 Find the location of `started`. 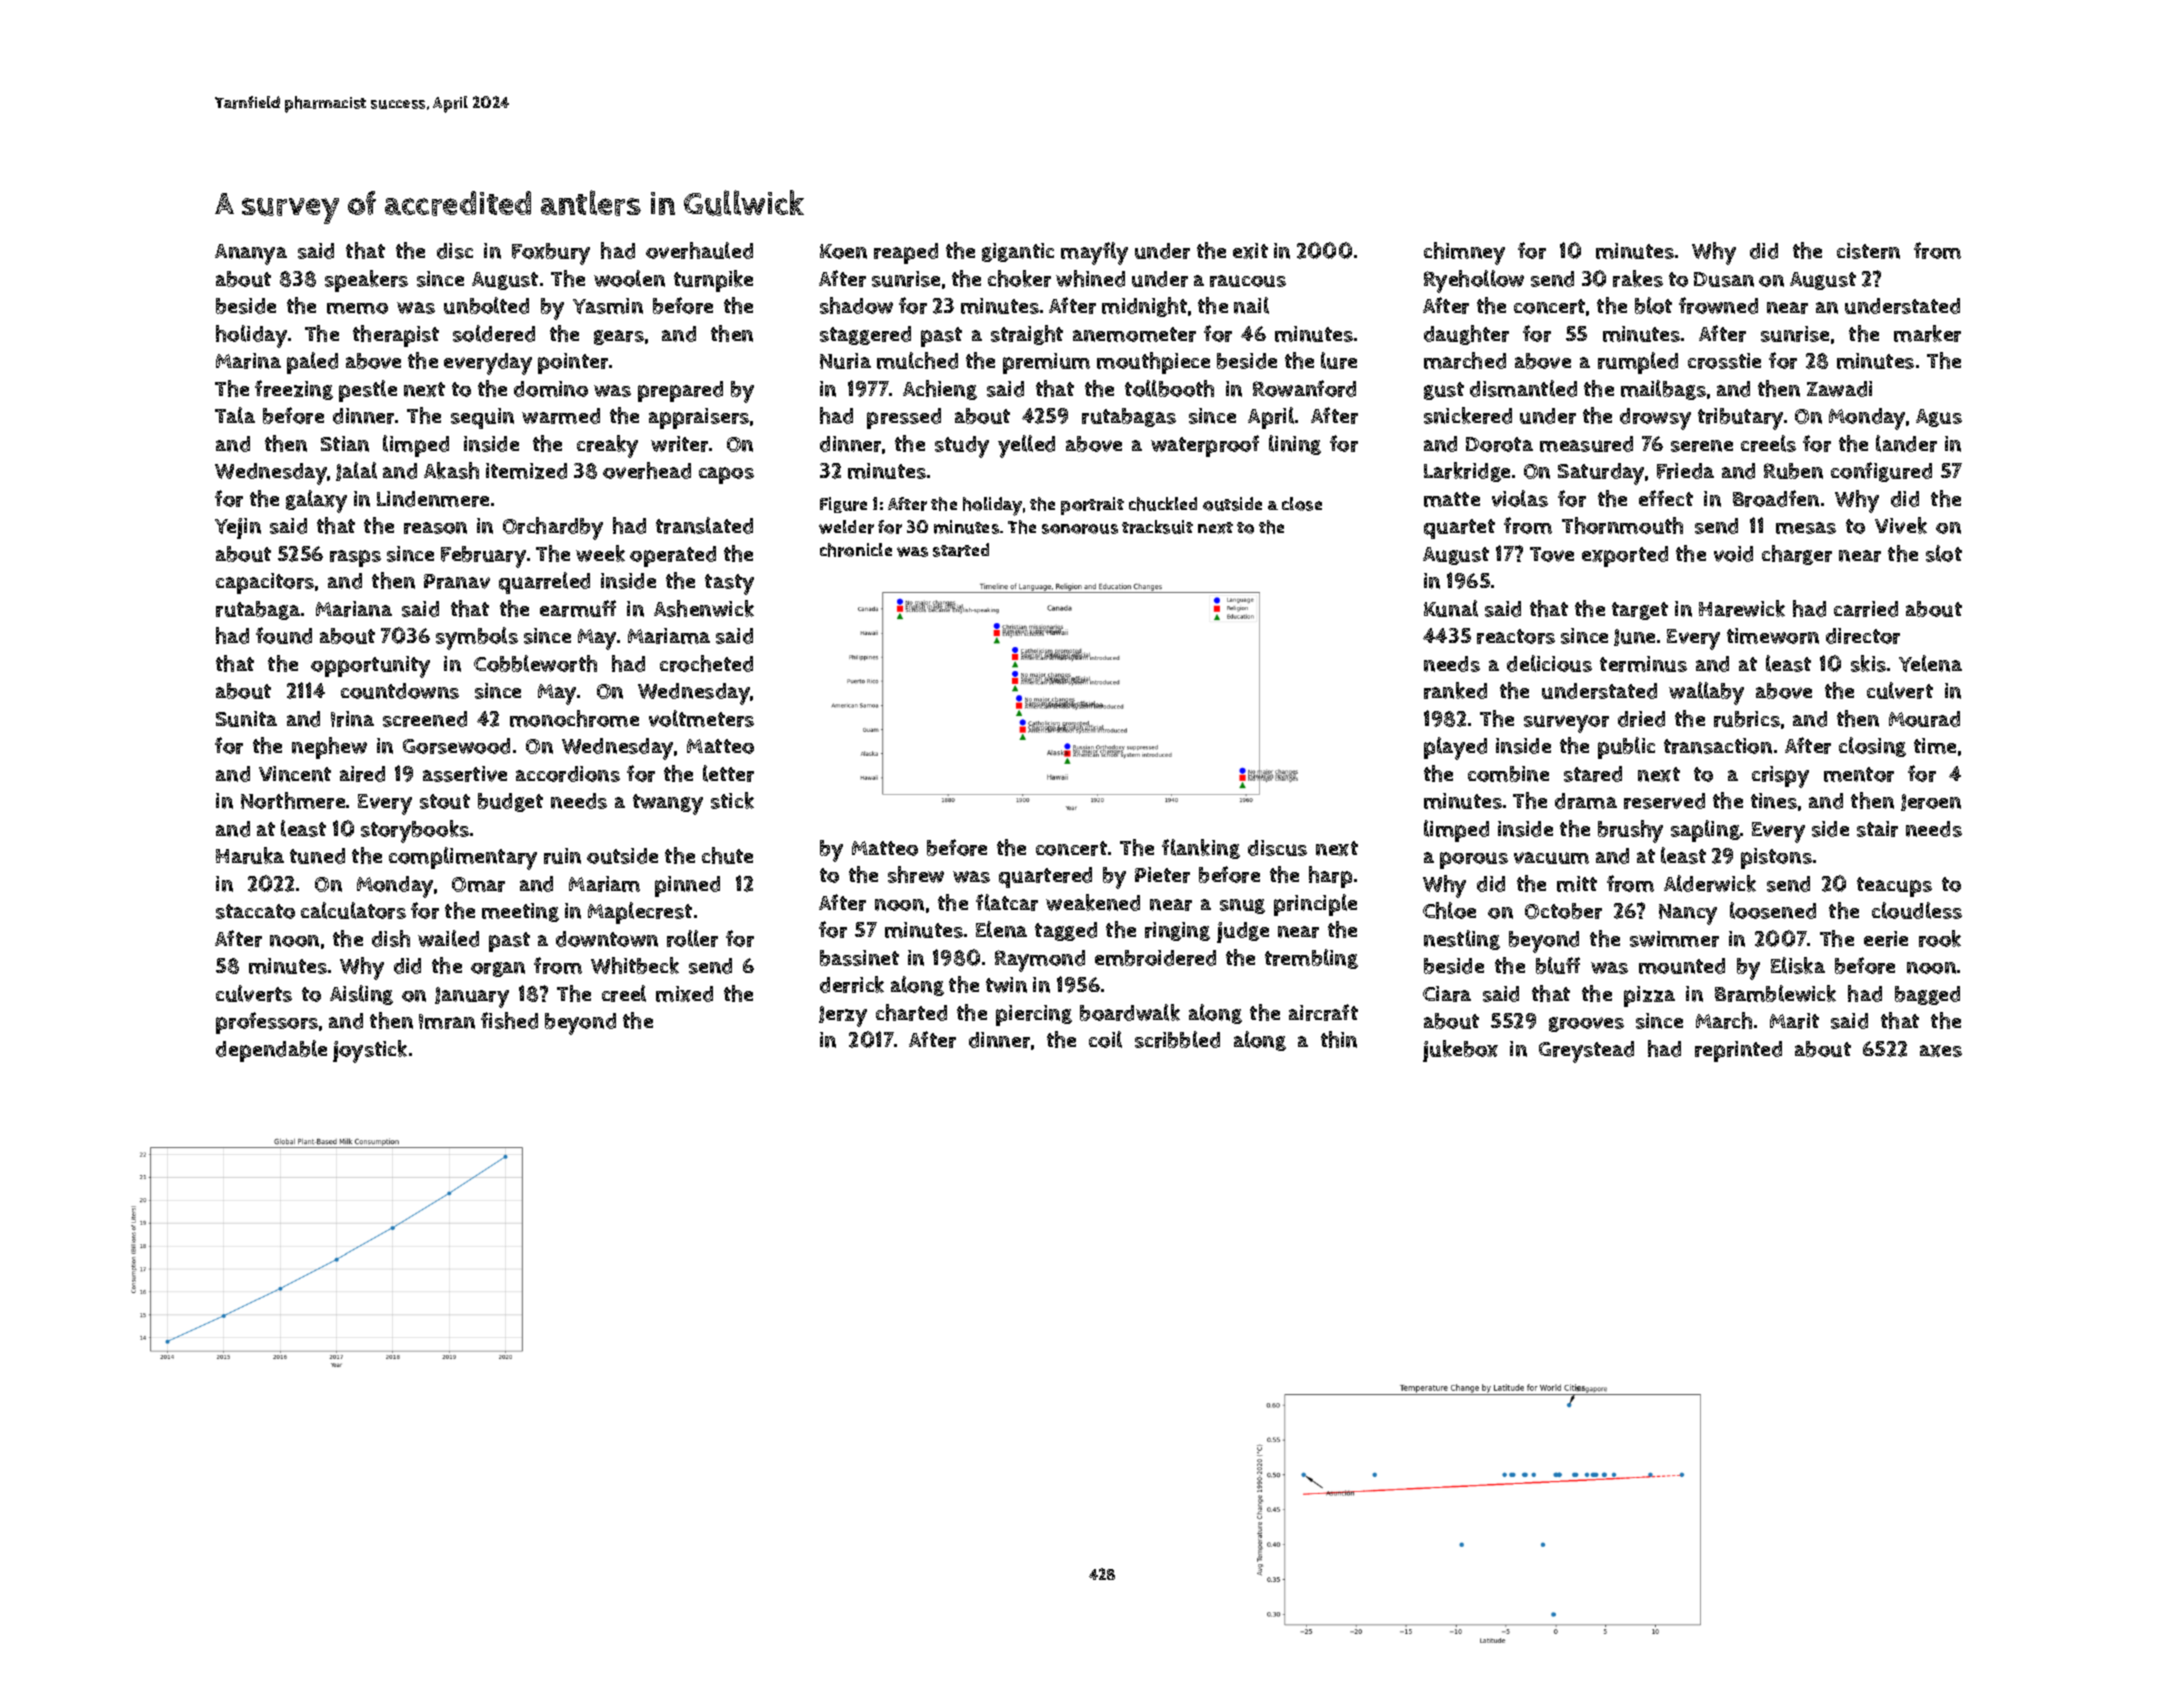

started is located at coordinates (961, 550).
